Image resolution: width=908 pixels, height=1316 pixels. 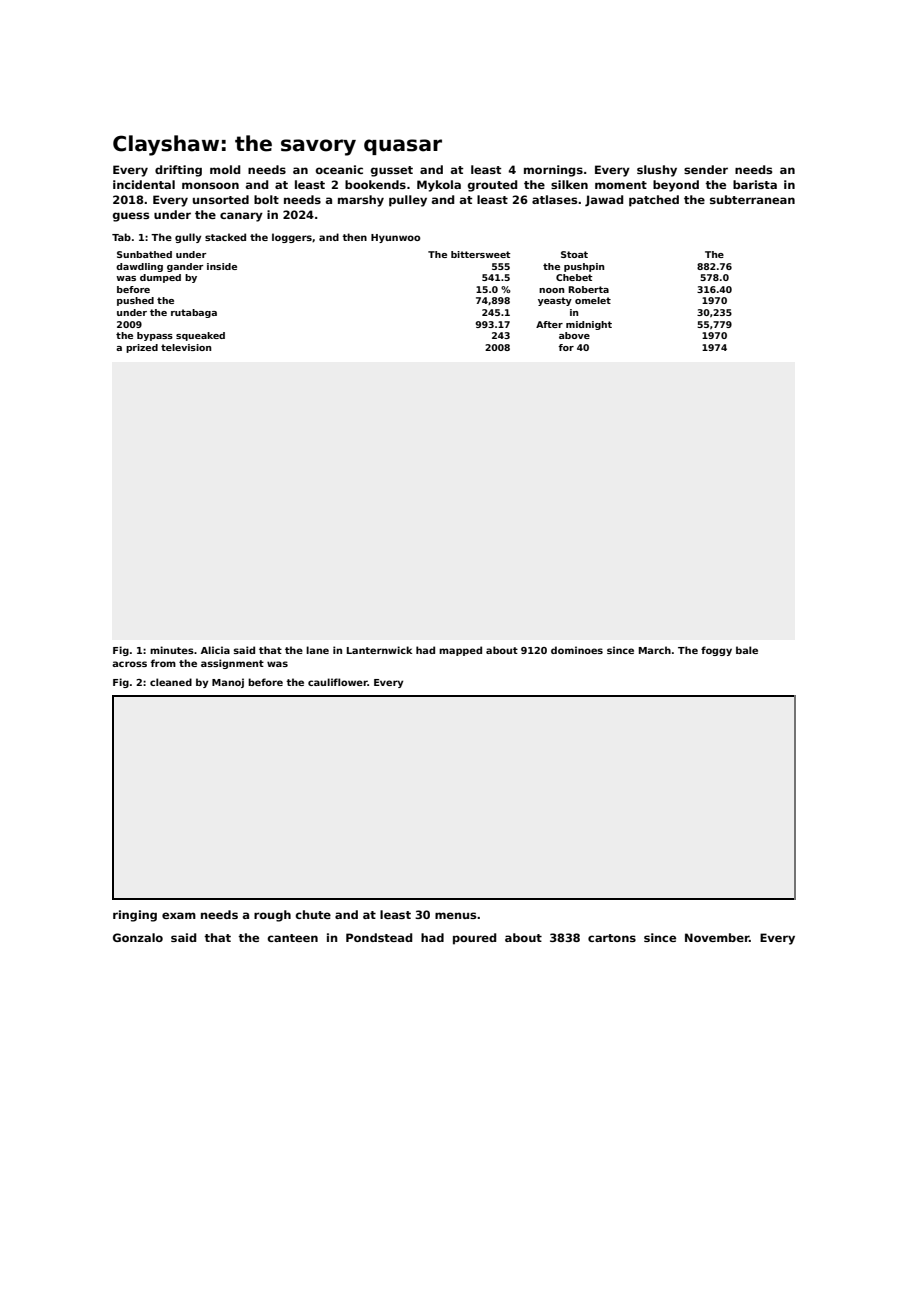 What do you see at coordinates (225, 169) in the screenshot?
I see `mold` at bounding box center [225, 169].
